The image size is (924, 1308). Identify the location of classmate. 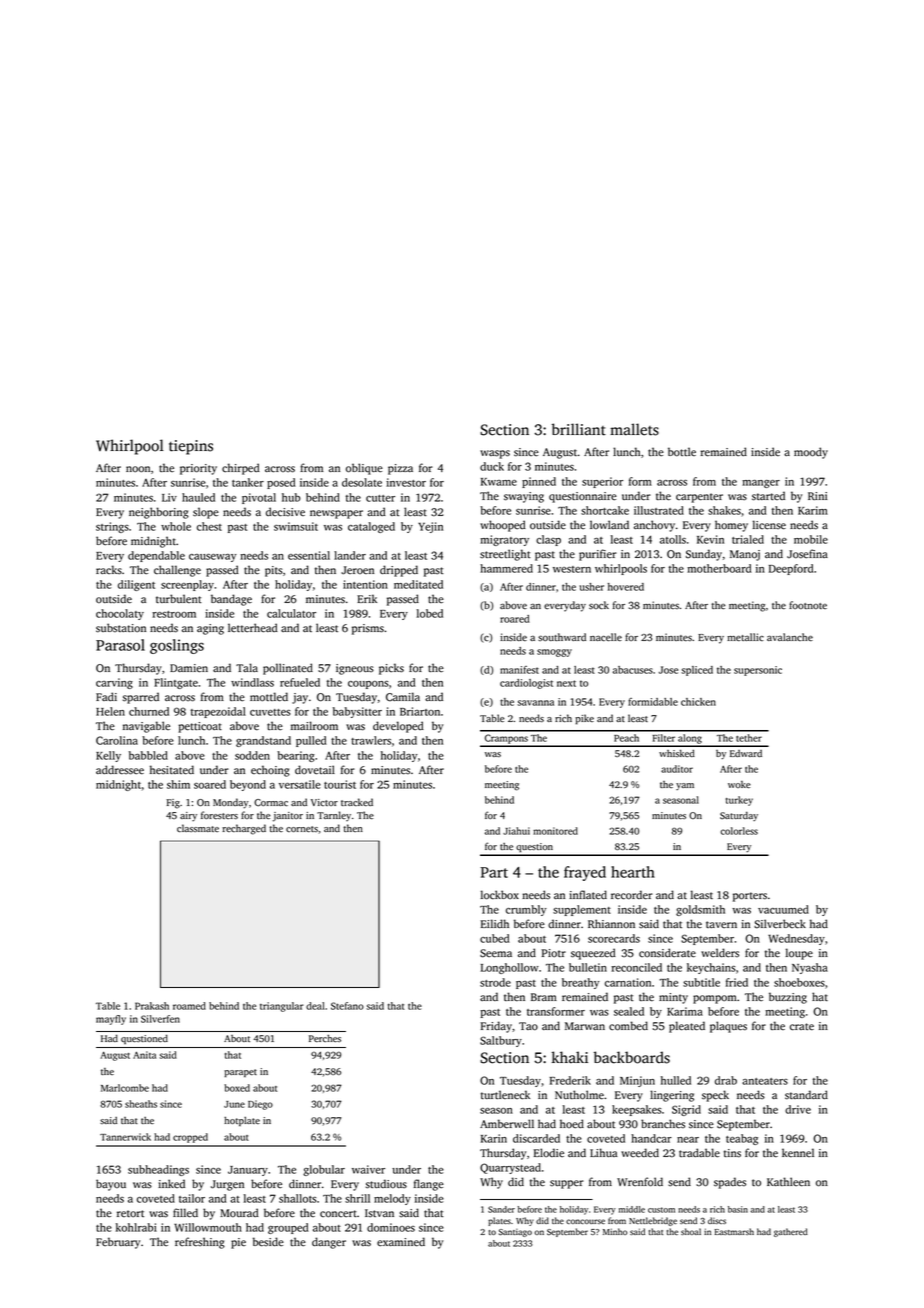
(198, 828).
